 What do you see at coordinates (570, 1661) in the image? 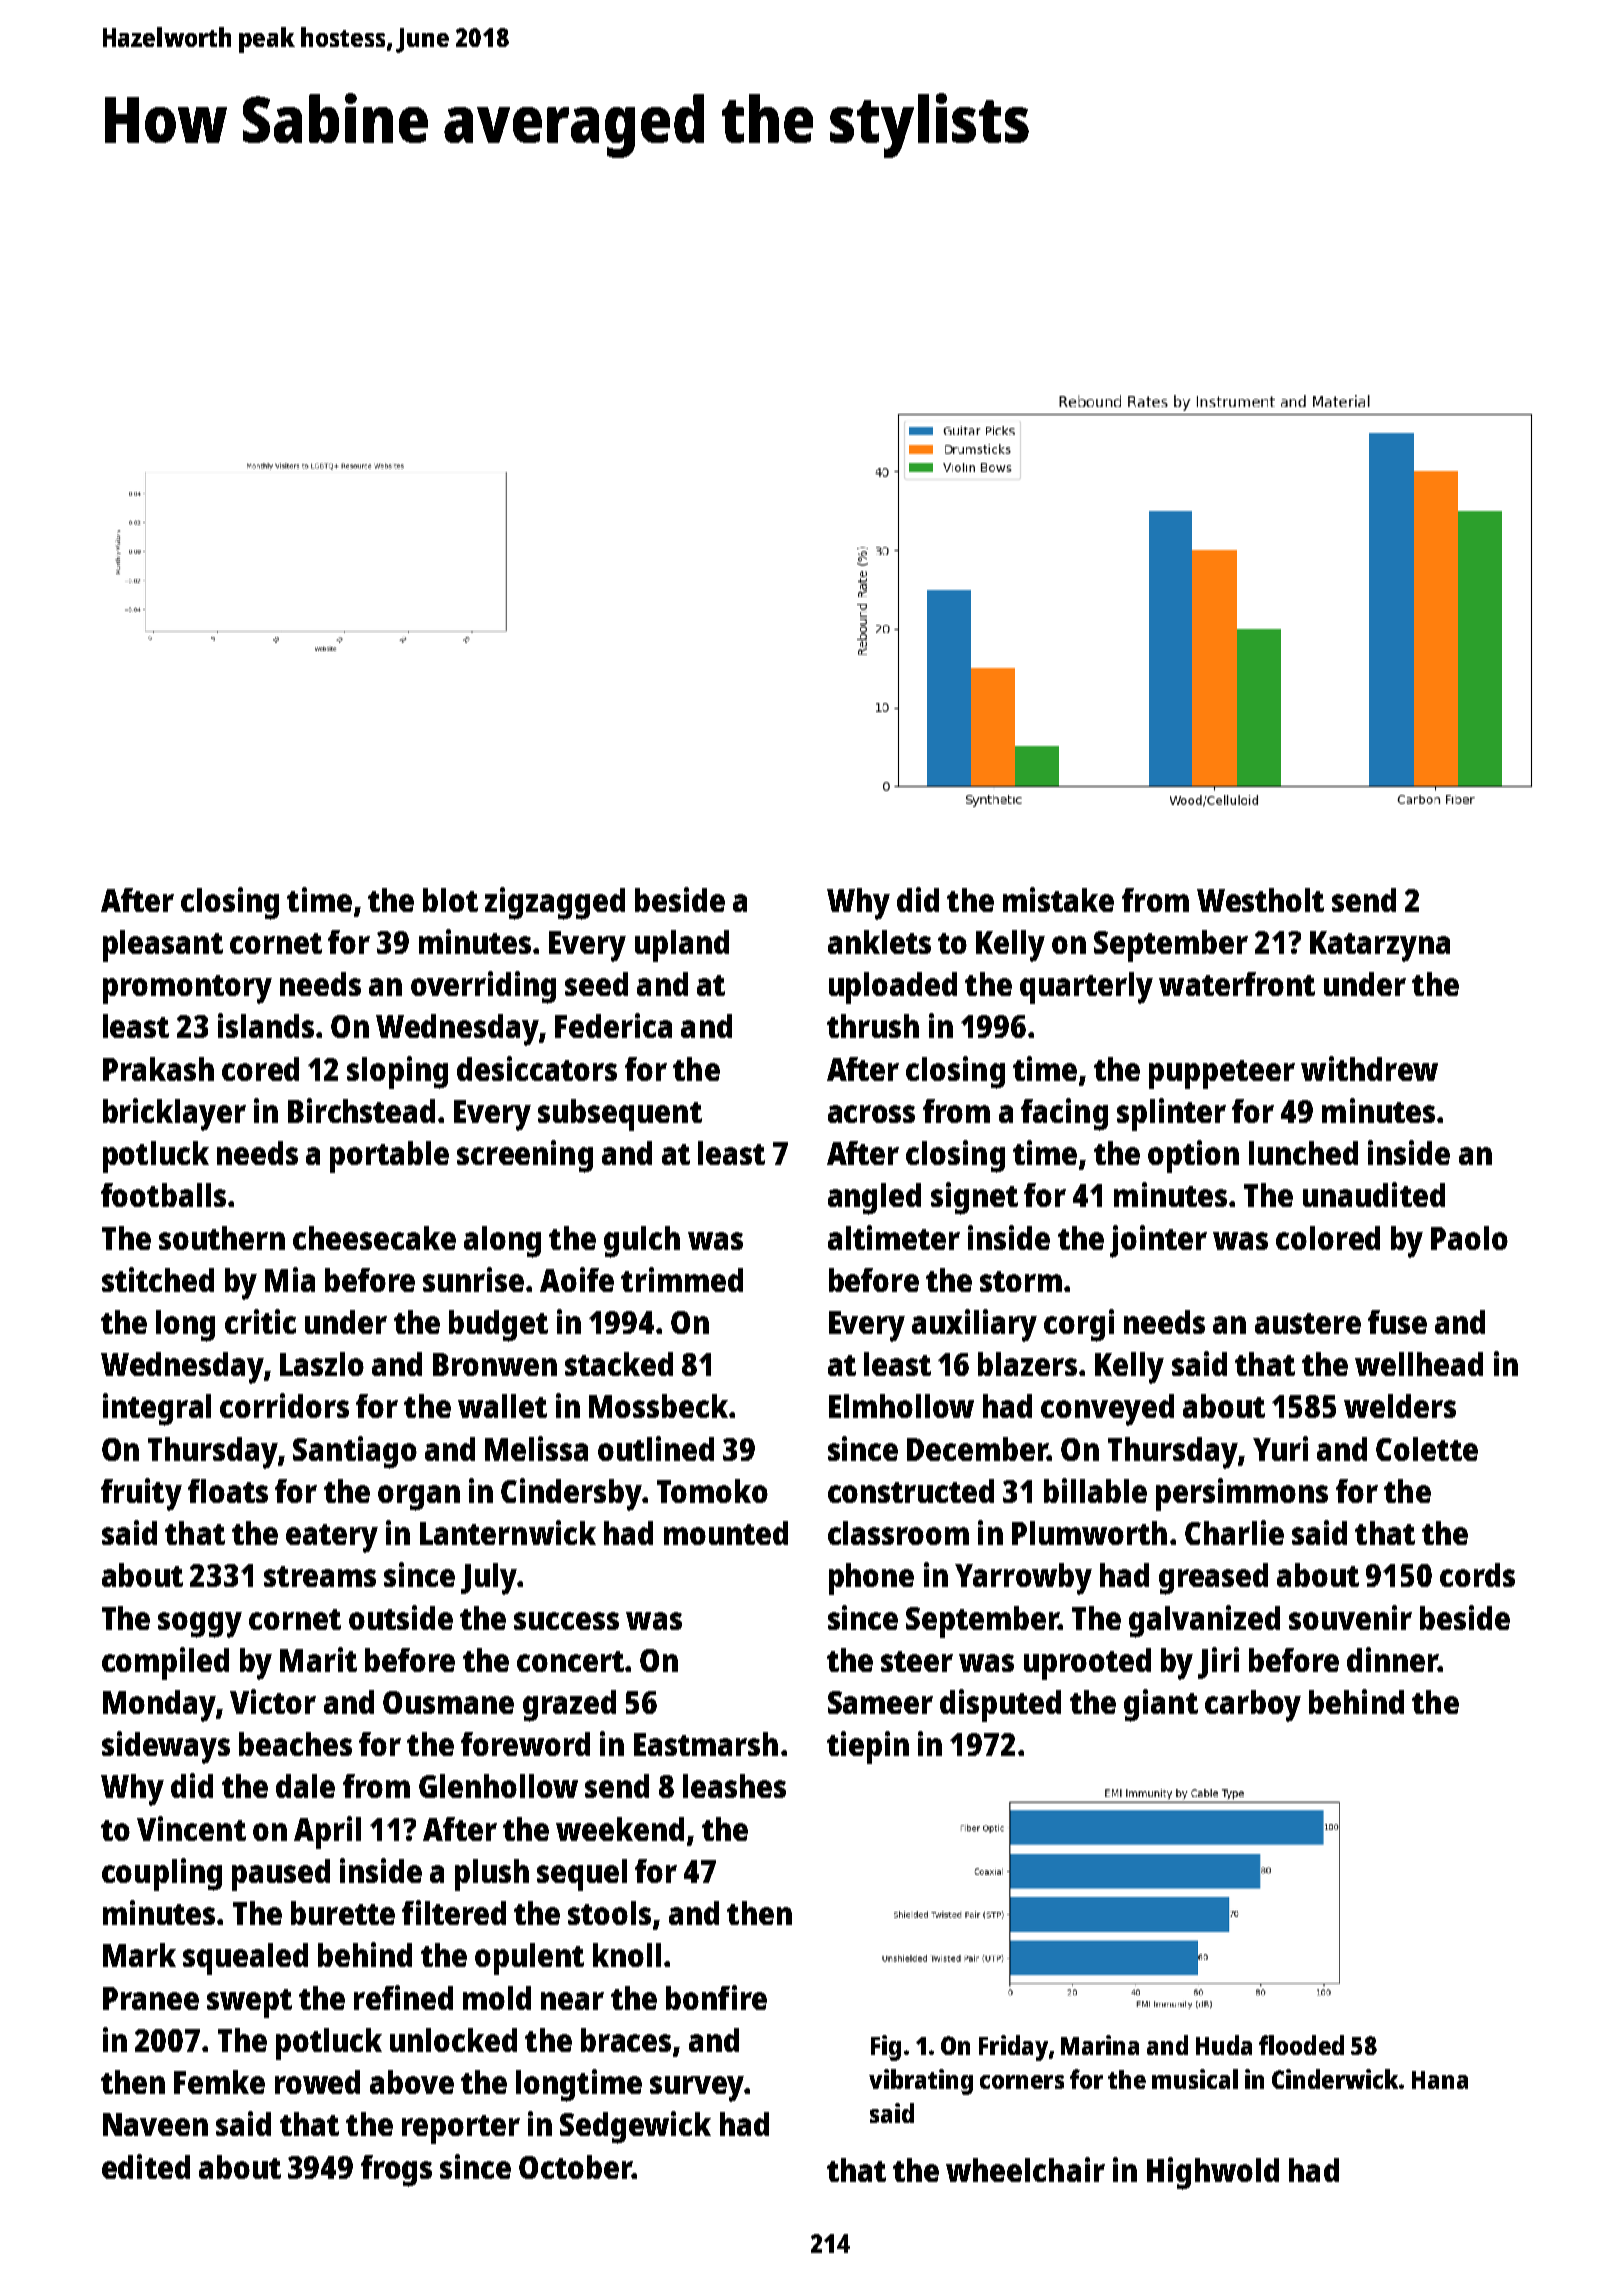
I see `concert` at bounding box center [570, 1661].
